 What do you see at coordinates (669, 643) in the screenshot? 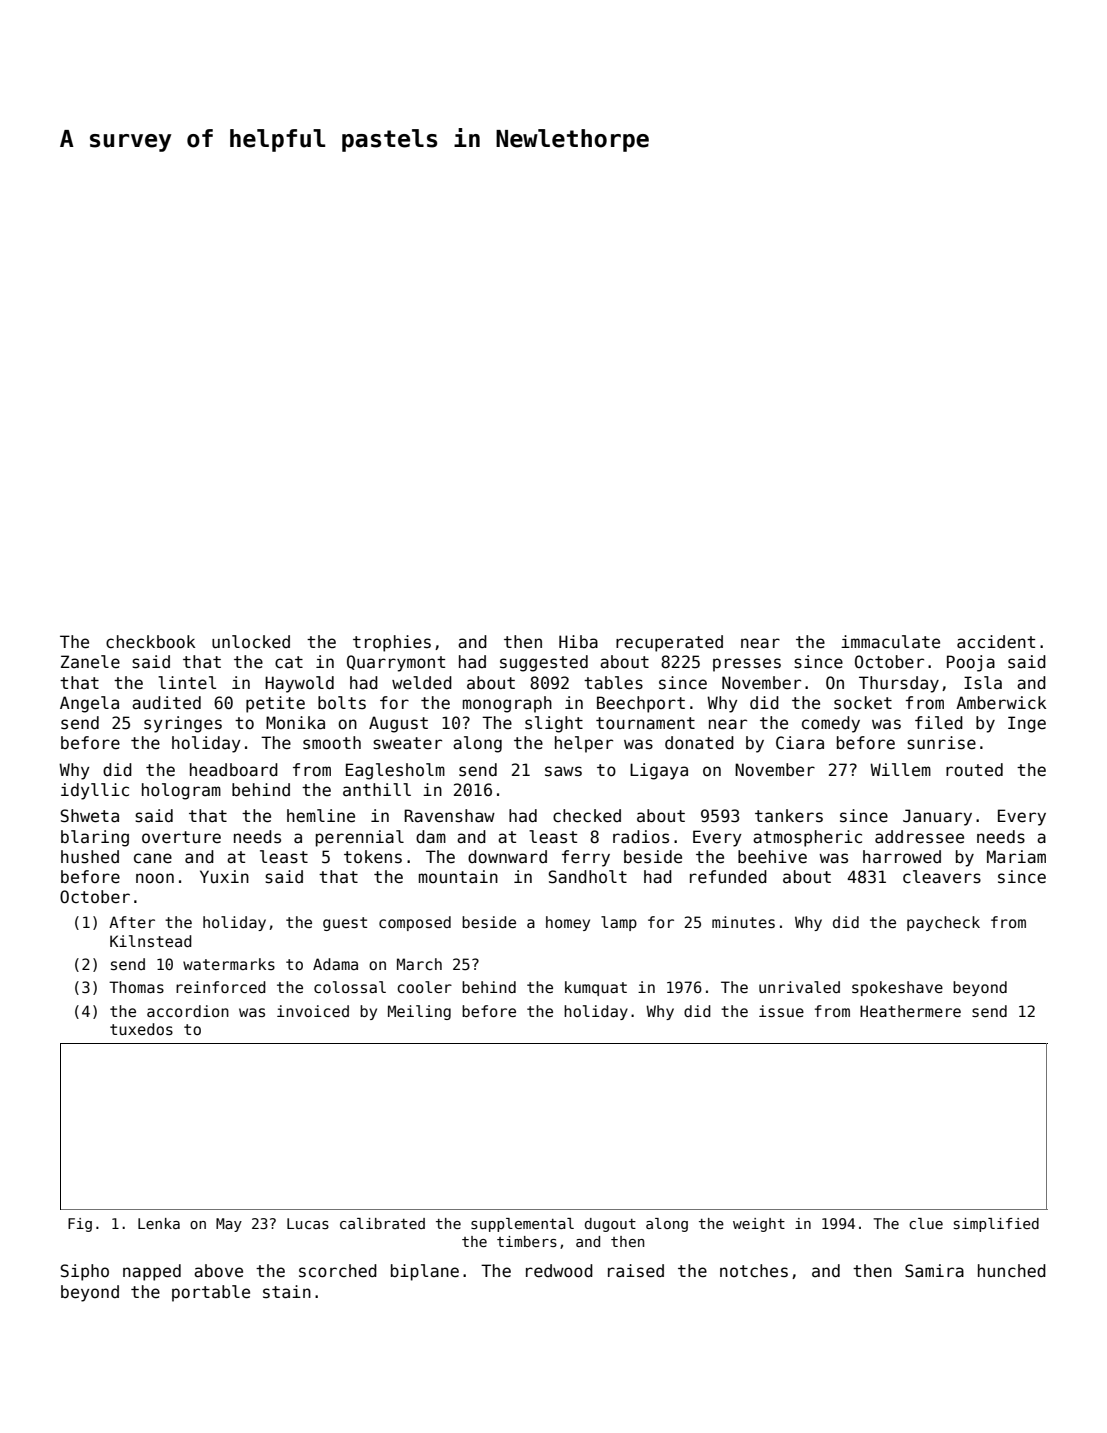
I see `recuperated` at bounding box center [669, 643].
